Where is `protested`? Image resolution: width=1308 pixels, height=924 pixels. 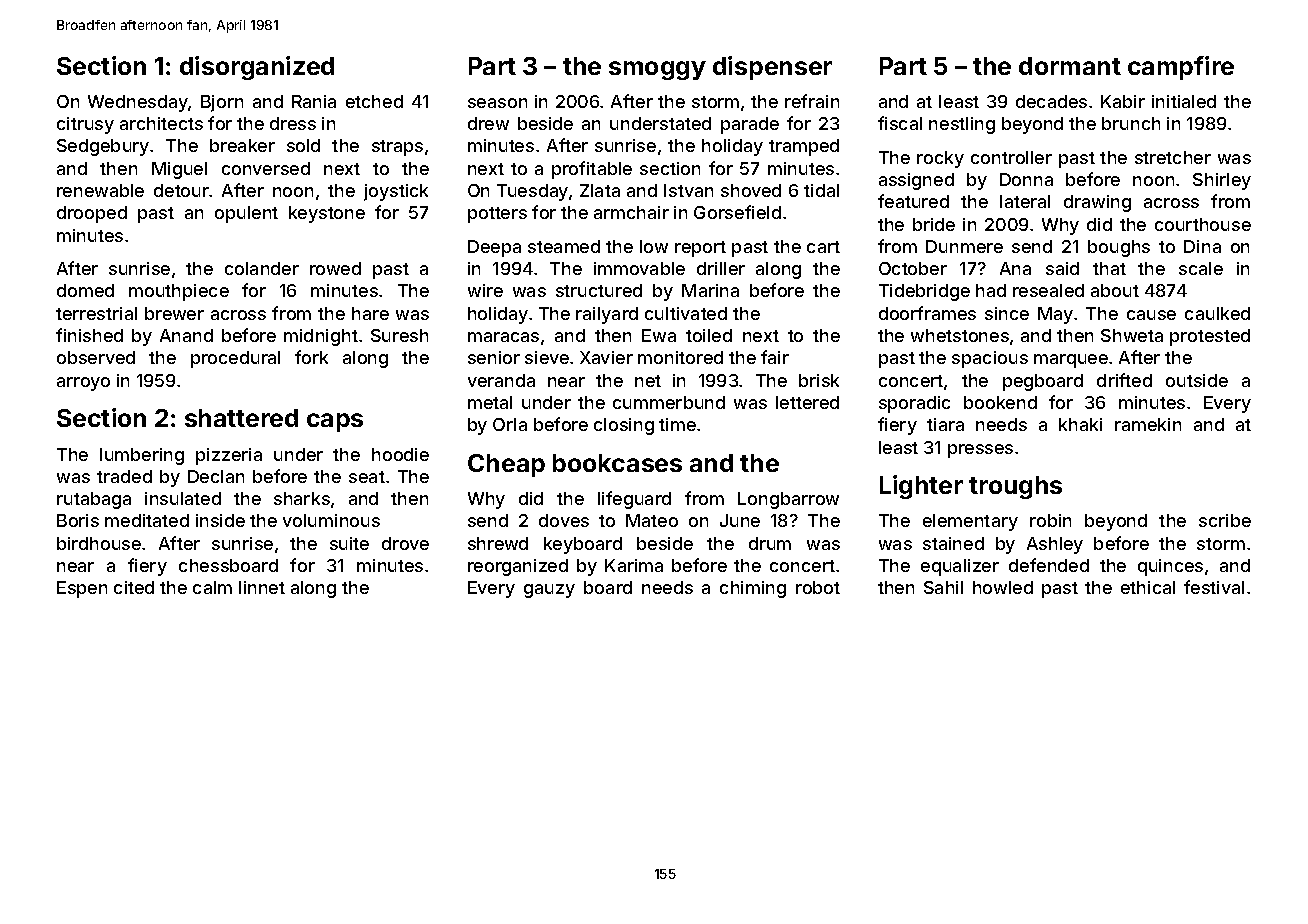
protested is located at coordinates (1210, 337).
